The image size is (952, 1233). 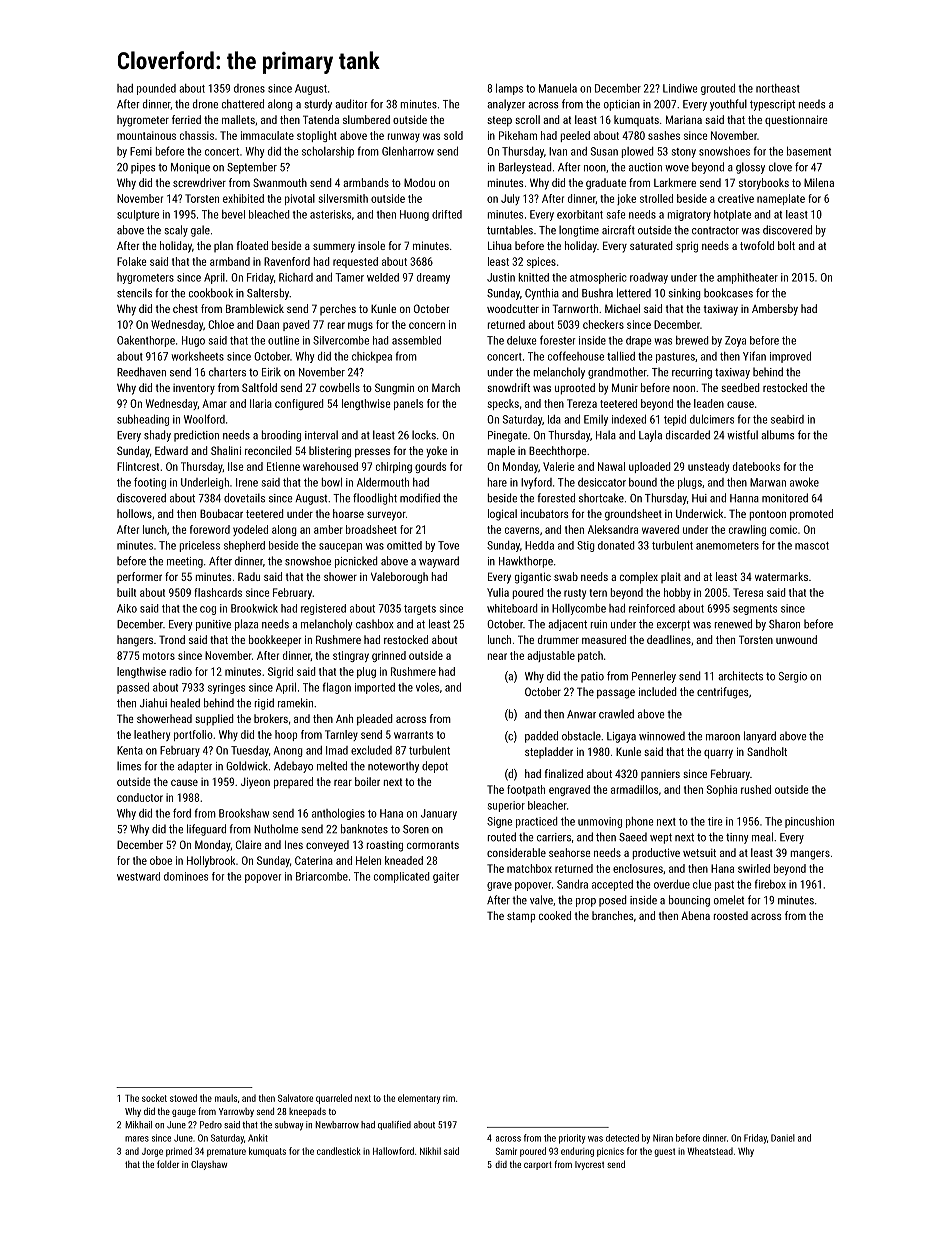 What do you see at coordinates (243, 104) in the screenshot?
I see `chattered` at bounding box center [243, 104].
